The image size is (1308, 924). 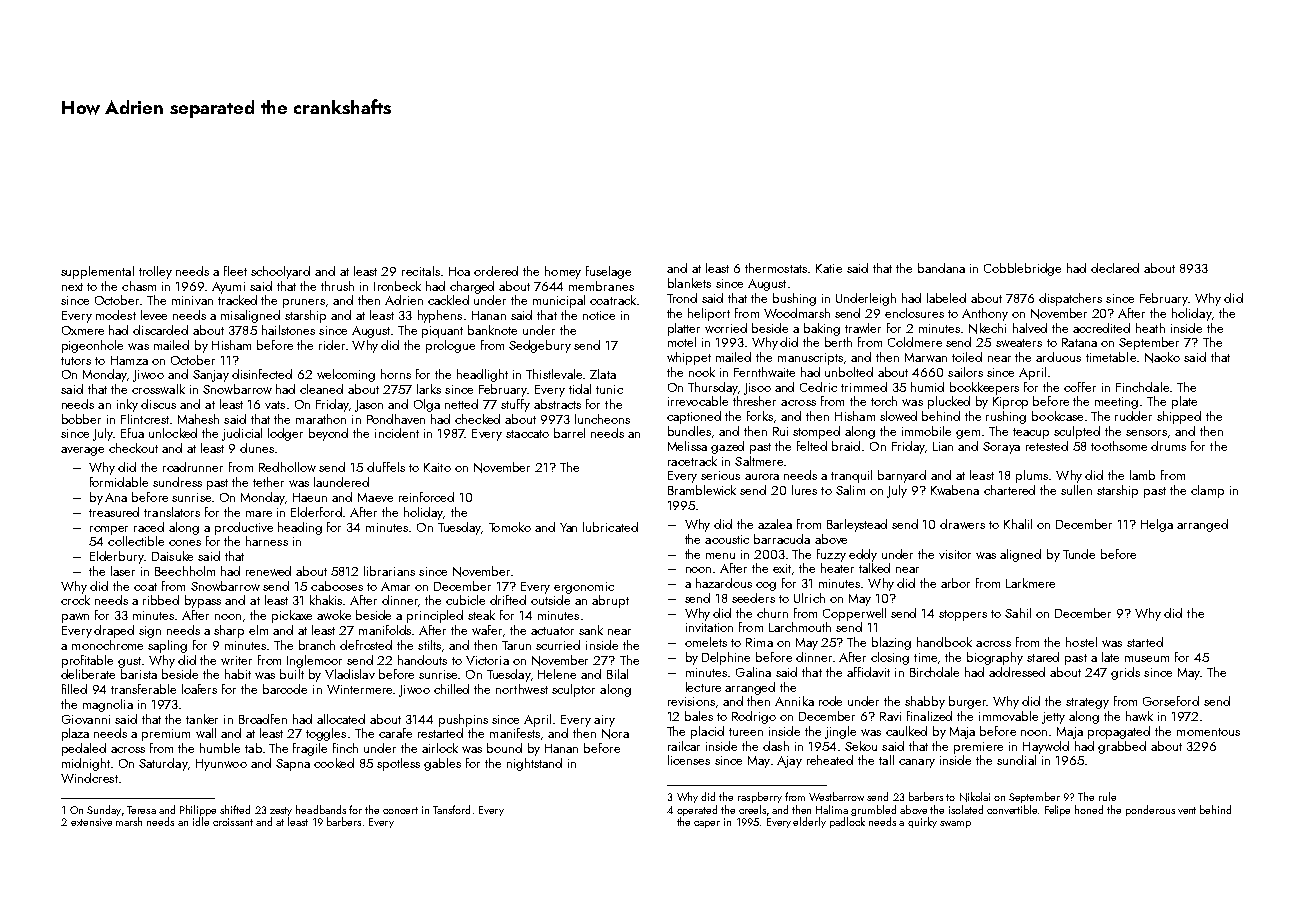 What do you see at coordinates (602, 419) in the screenshot?
I see `luncheons` at bounding box center [602, 419].
